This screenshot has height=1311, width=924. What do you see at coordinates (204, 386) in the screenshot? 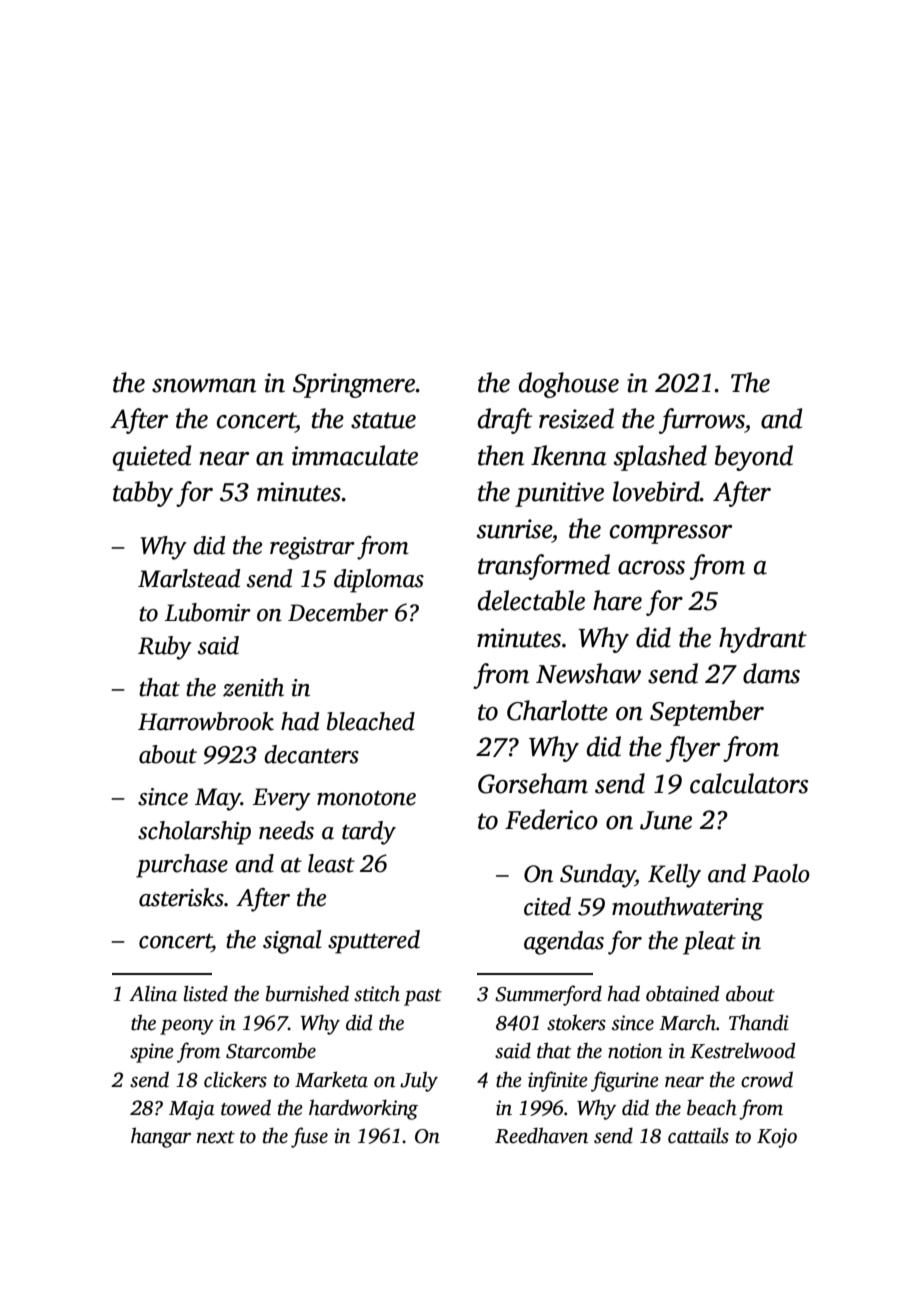
I see `snowman` at bounding box center [204, 386].
